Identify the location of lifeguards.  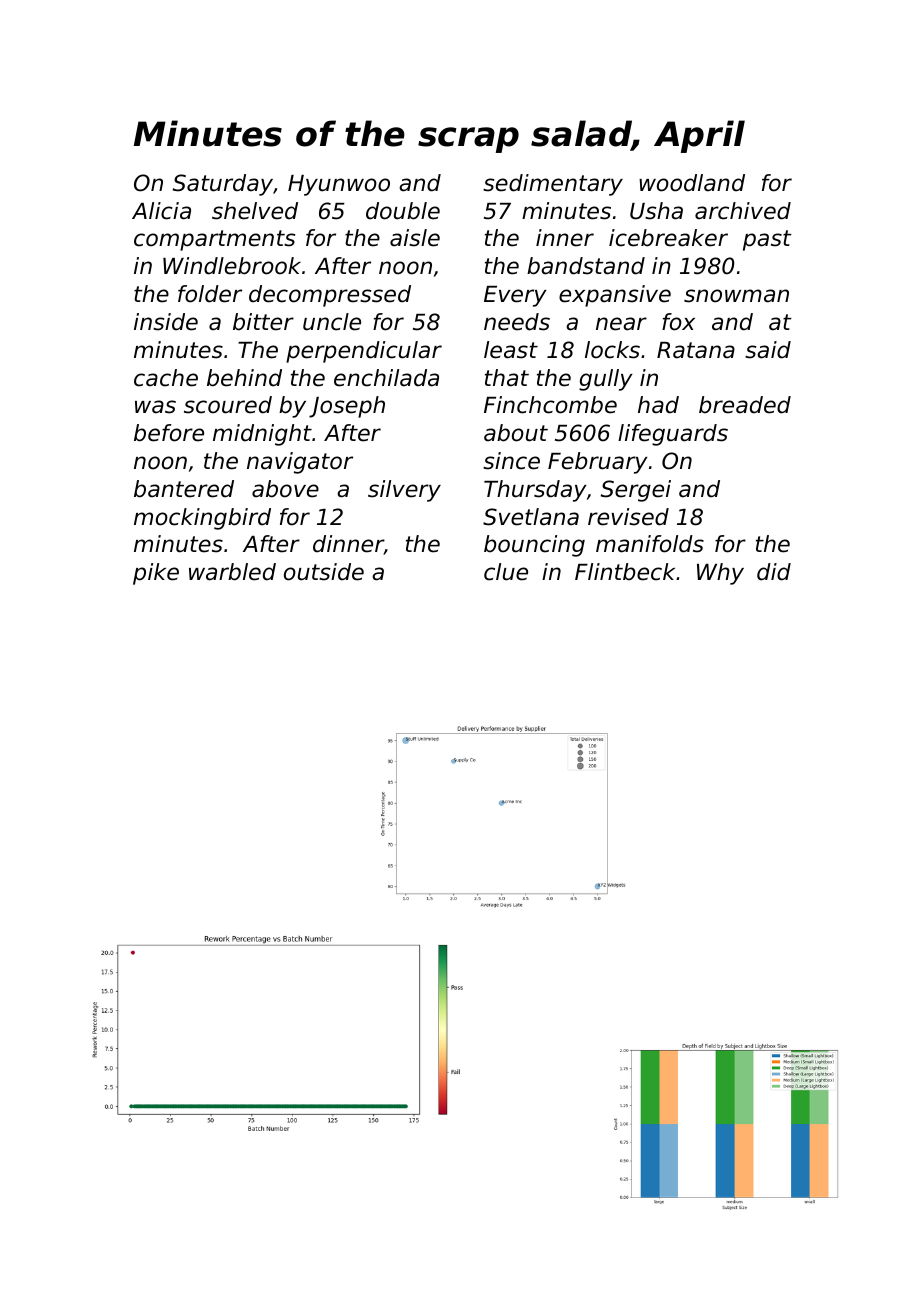
(673, 435).
